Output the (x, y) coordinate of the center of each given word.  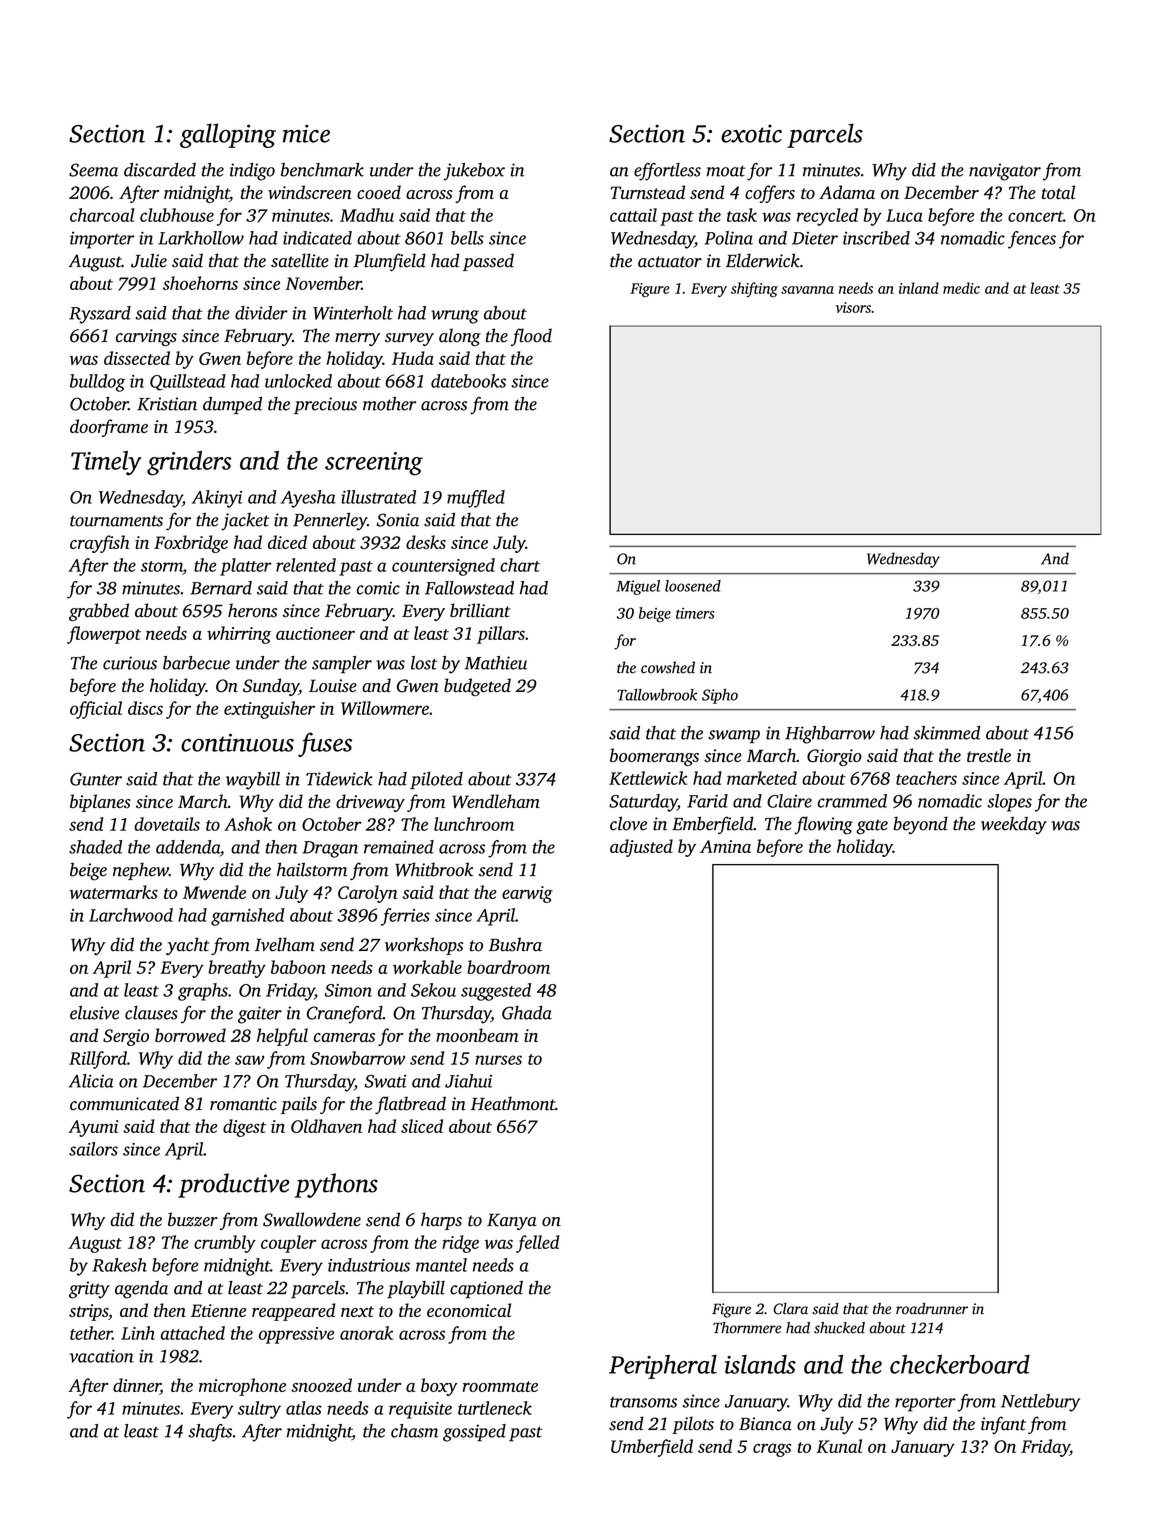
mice (306, 133)
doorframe (109, 428)
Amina (725, 846)
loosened (693, 586)
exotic (751, 133)
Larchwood (131, 915)
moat (726, 171)
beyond (920, 825)
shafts (210, 1433)
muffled (476, 499)
